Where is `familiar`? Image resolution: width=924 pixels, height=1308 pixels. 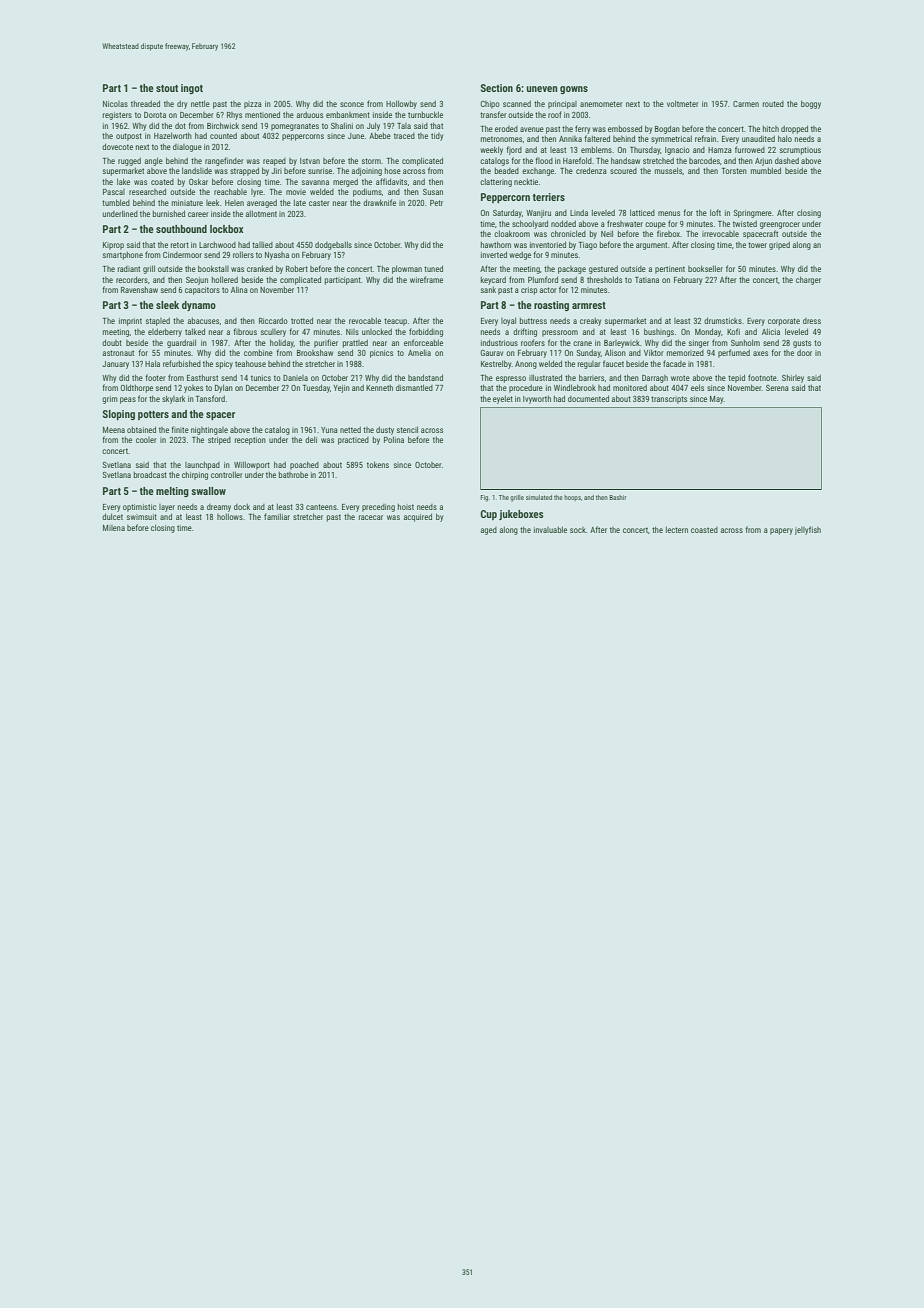 familiar is located at coordinates (277, 516).
